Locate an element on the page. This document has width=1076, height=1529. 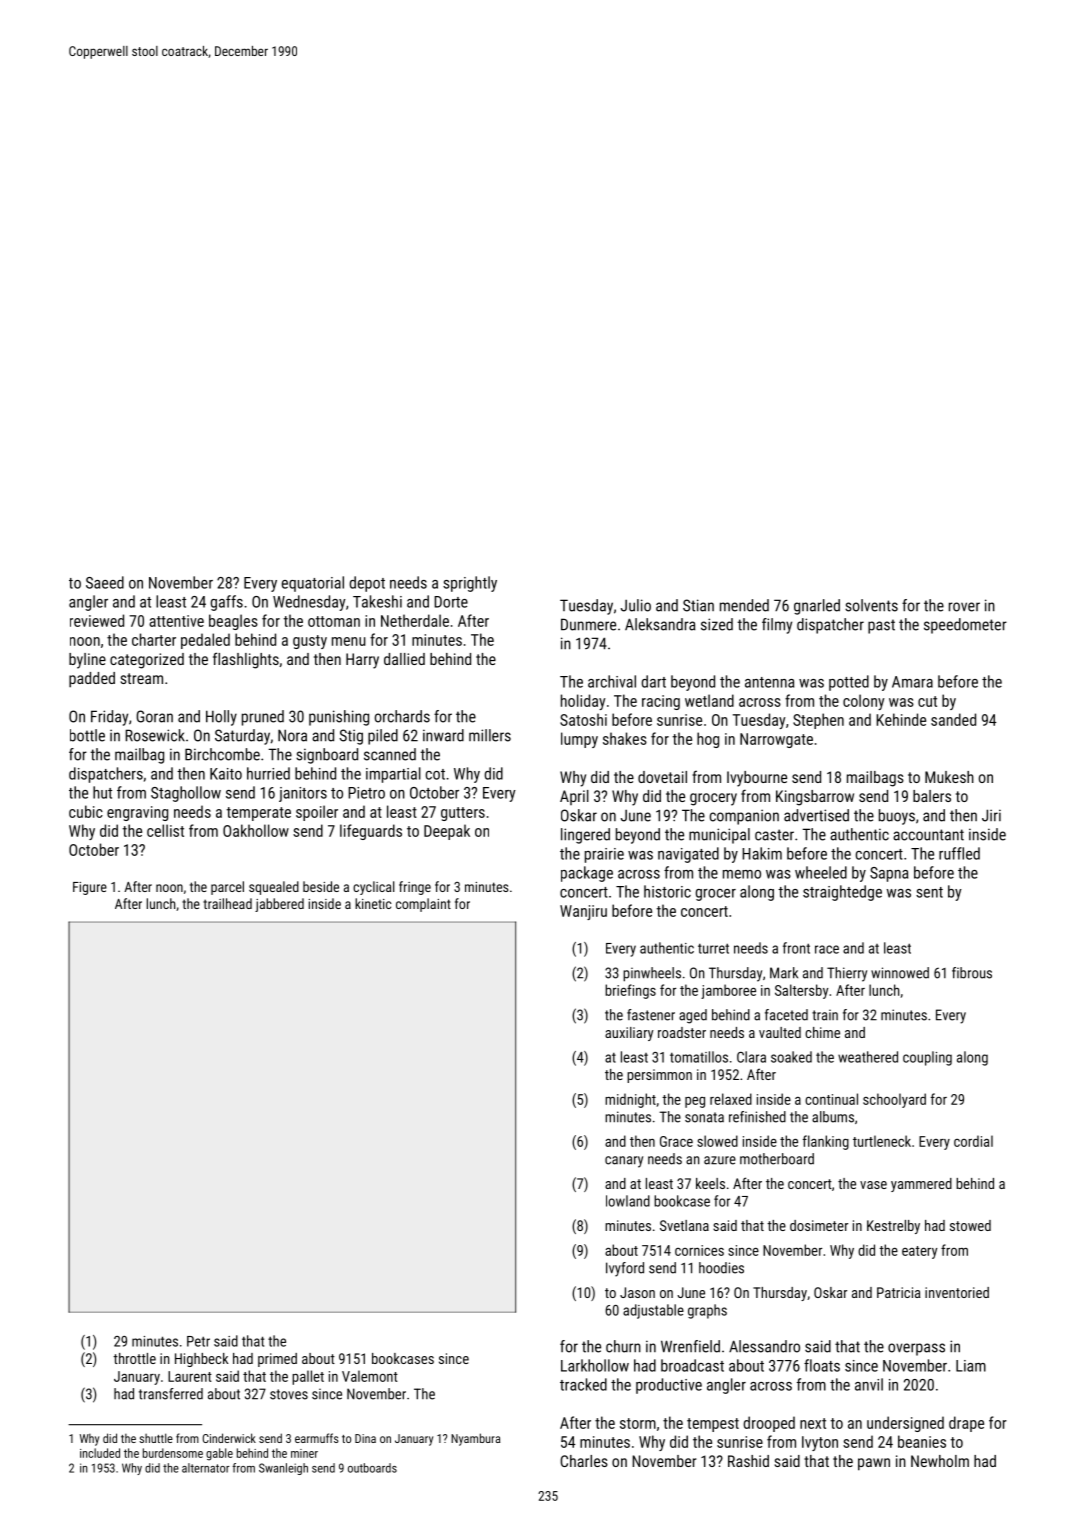
equatorial is located at coordinates (313, 584).
